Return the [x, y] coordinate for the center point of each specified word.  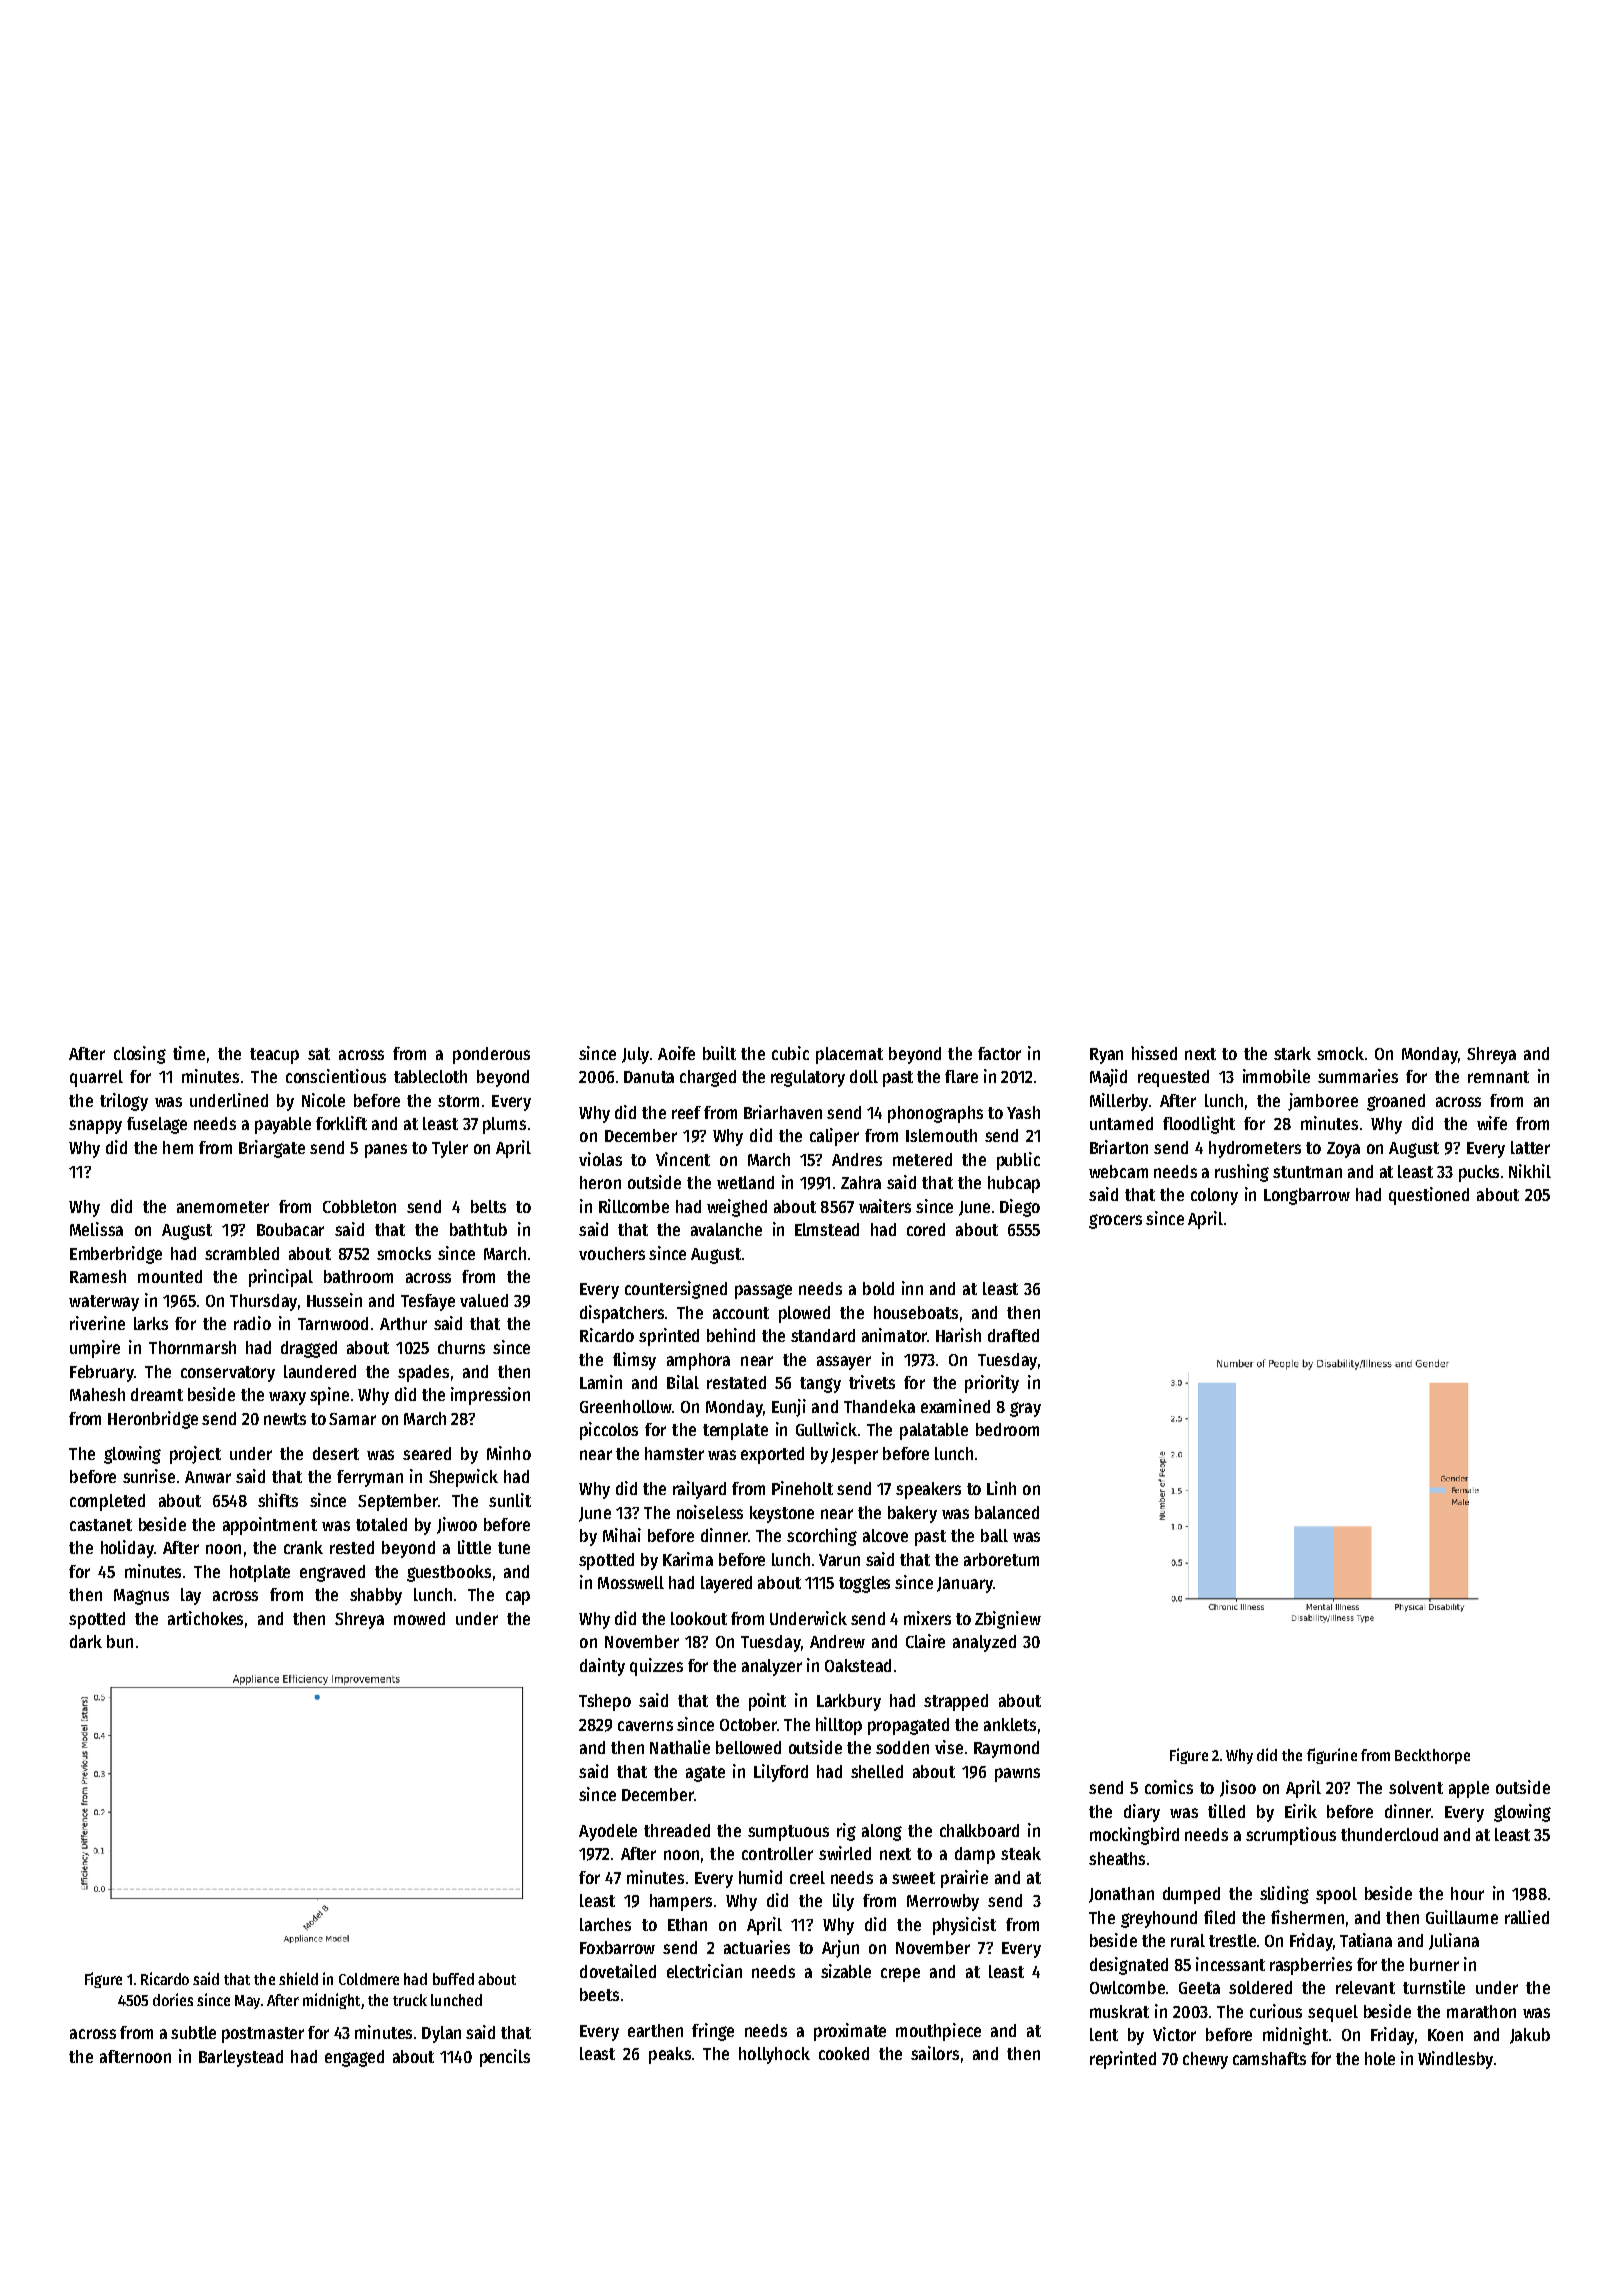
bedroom [1007, 1429]
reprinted [1123, 2060]
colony [1214, 1196]
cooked [844, 2053]
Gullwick [826, 1429]
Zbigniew [1008, 1620]
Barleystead [241, 2058]
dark [86, 1641]
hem [178, 1147]
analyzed [984, 1643]
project [195, 1455]
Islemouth [941, 1135]
